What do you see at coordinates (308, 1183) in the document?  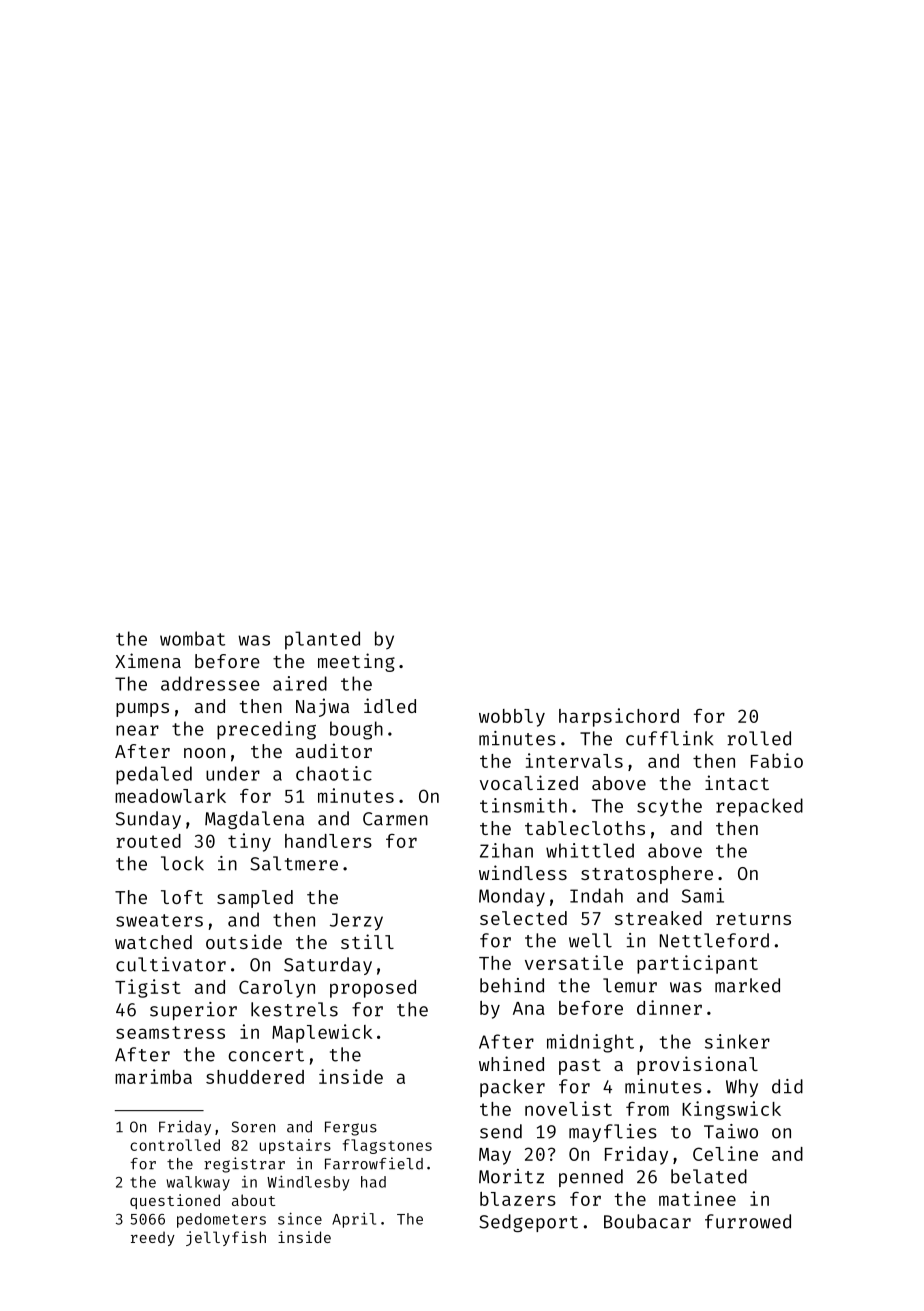 I see `Windlesby` at bounding box center [308, 1183].
